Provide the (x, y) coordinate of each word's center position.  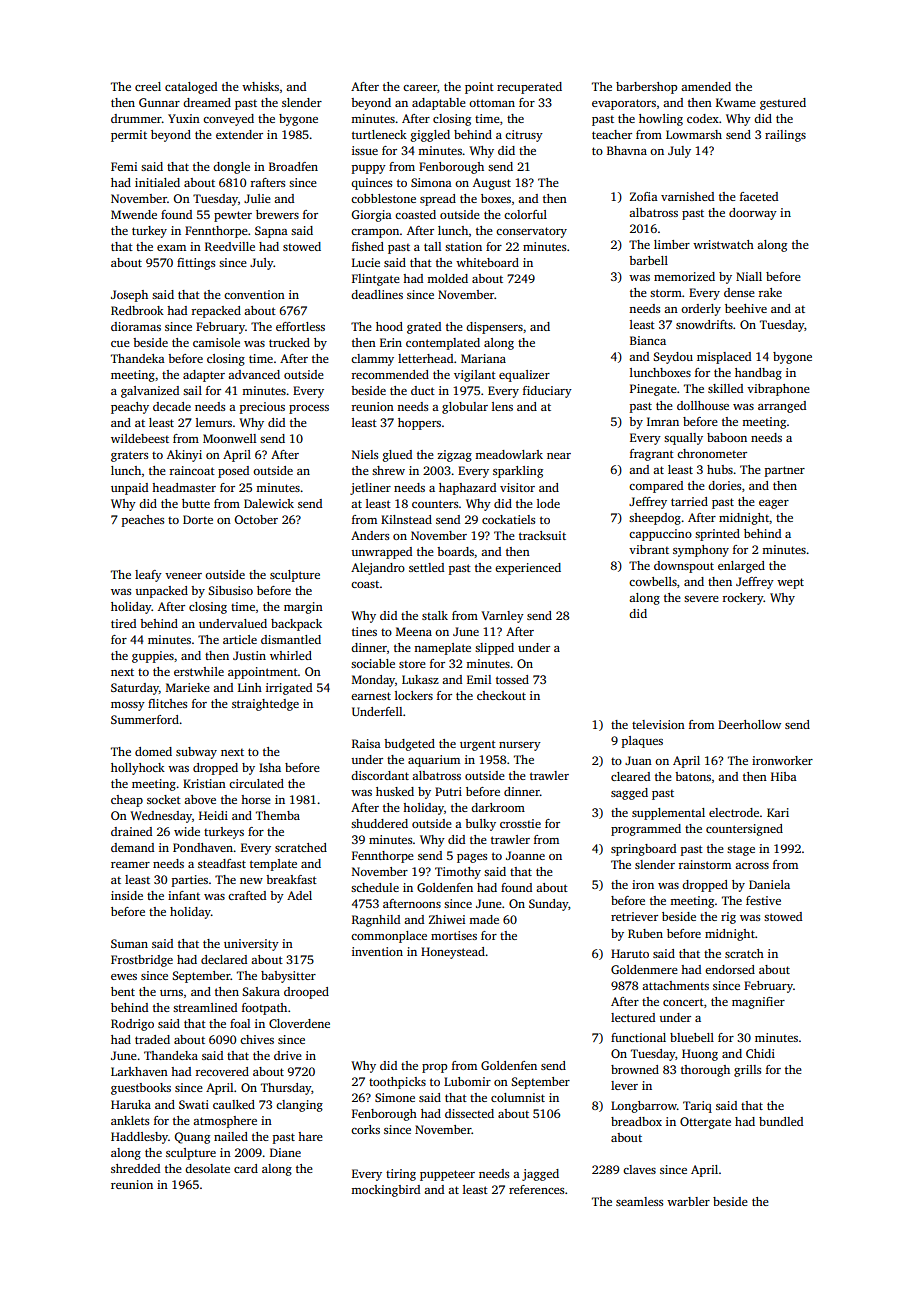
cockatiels (508, 519)
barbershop (646, 88)
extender (239, 134)
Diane (285, 1152)
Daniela (769, 884)
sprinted (717, 535)
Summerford (145, 719)
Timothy (458, 873)
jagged (540, 1175)
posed (233, 472)
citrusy (524, 136)
